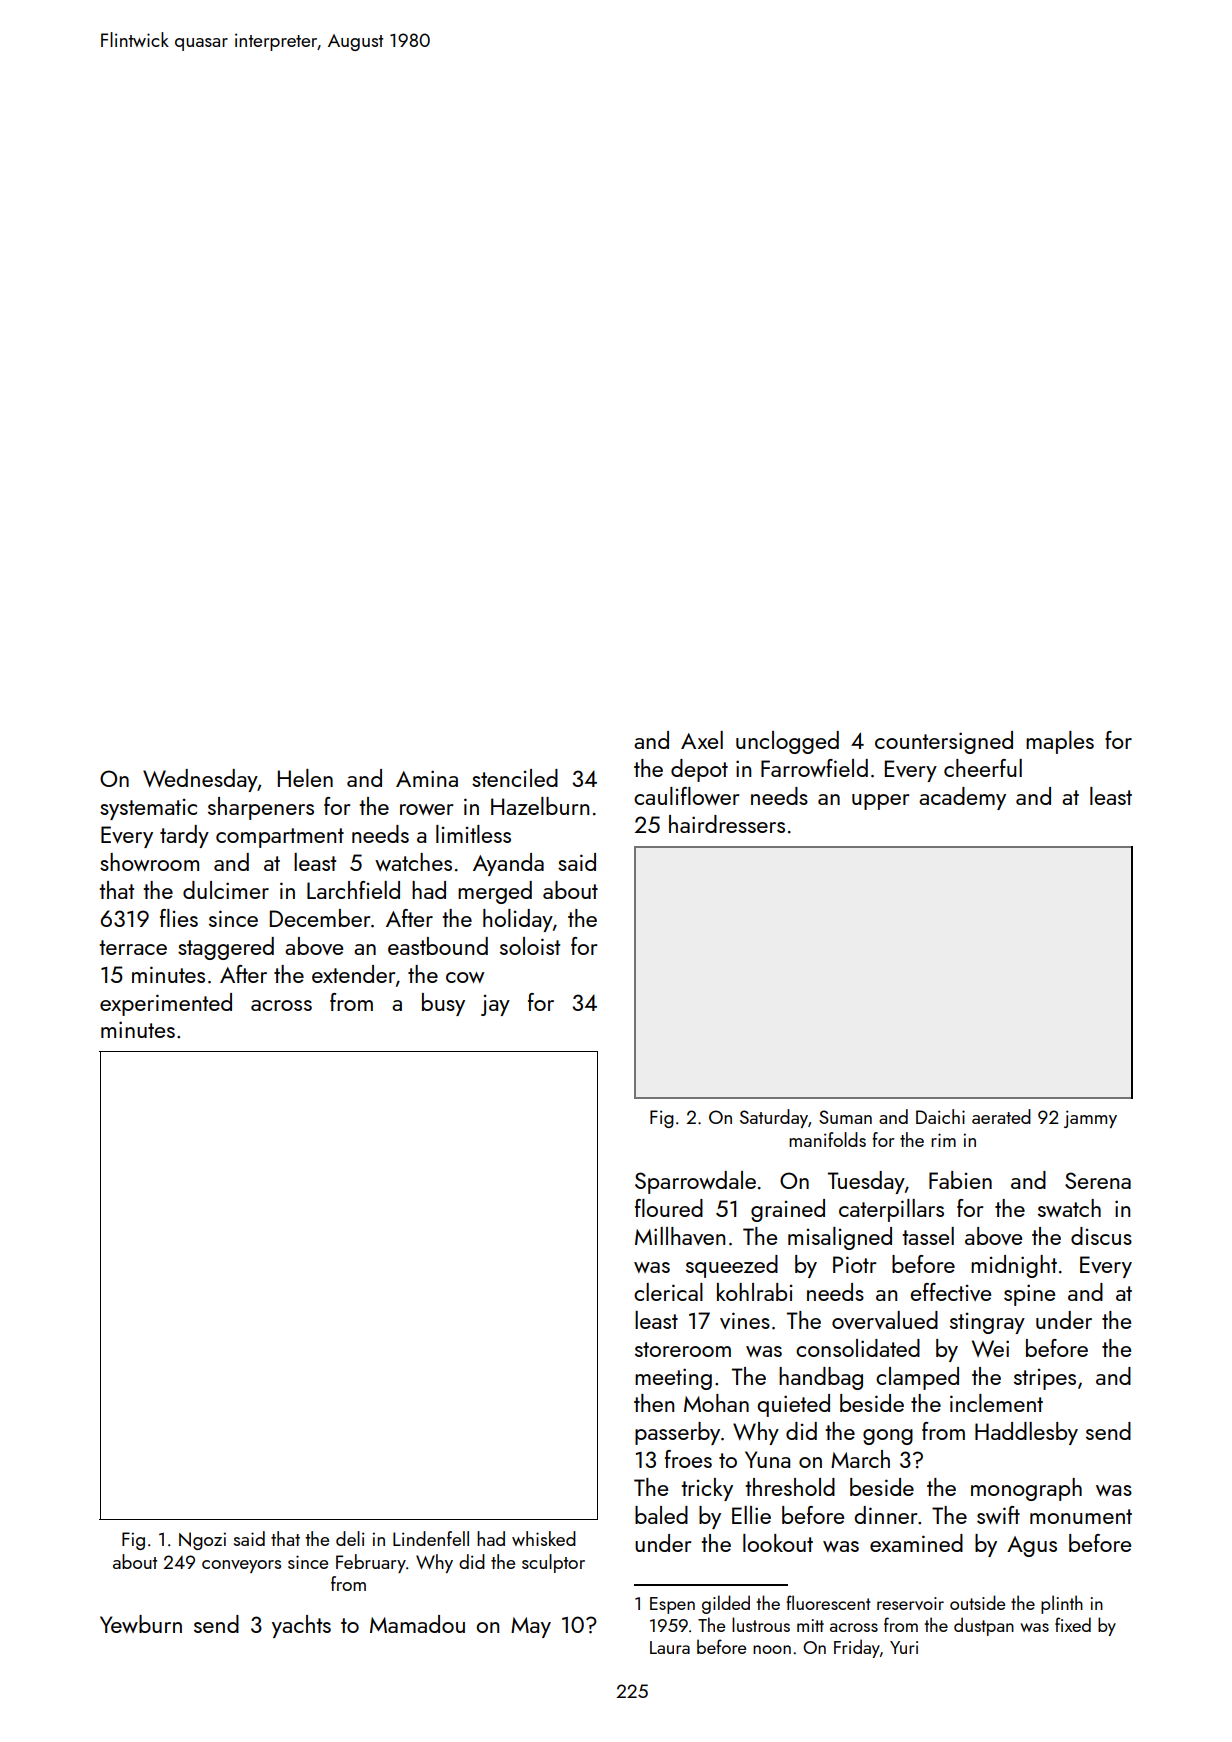  I want to click on conveyors, so click(241, 1566).
